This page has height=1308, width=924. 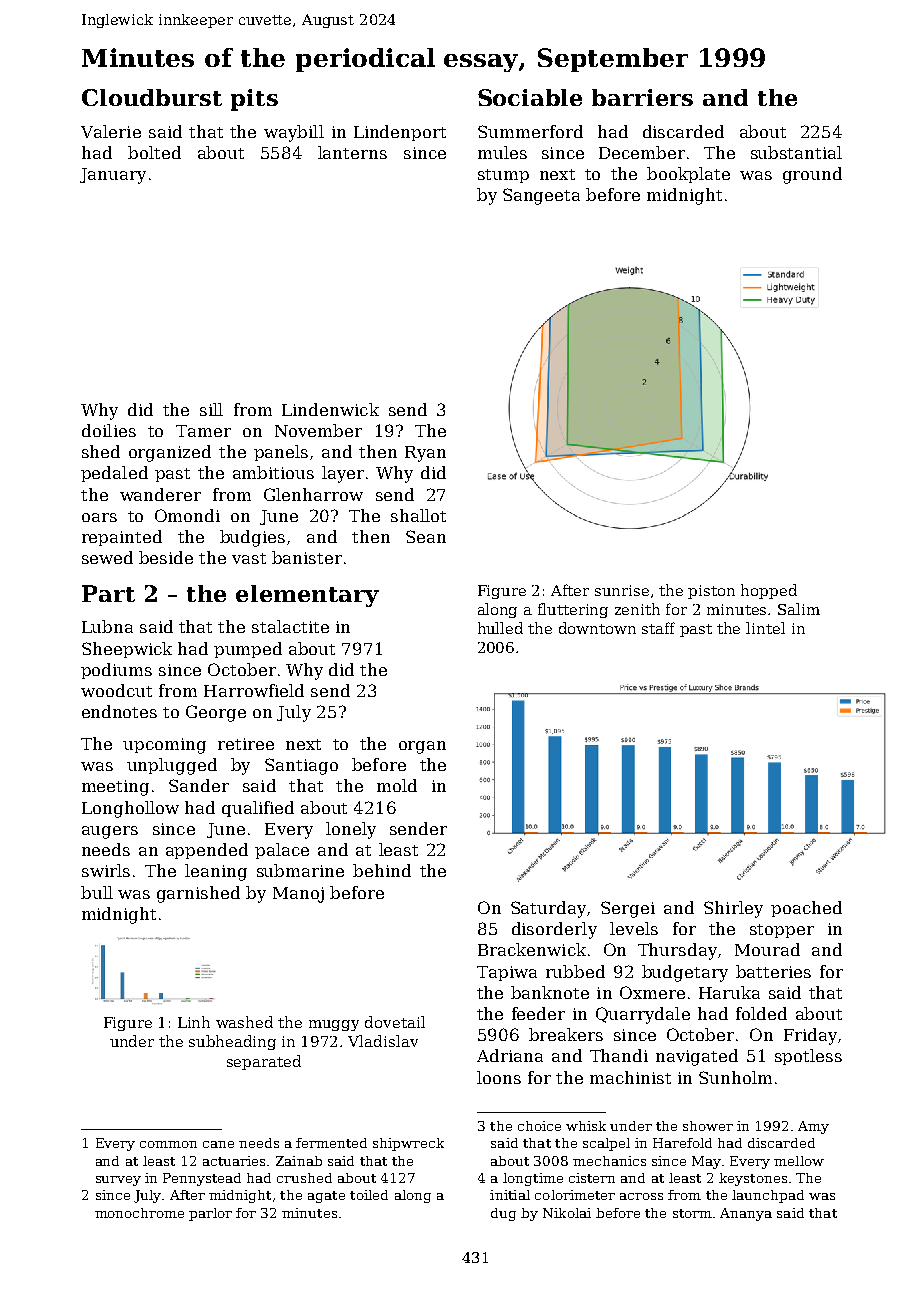 I want to click on survey, so click(x=118, y=1181).
